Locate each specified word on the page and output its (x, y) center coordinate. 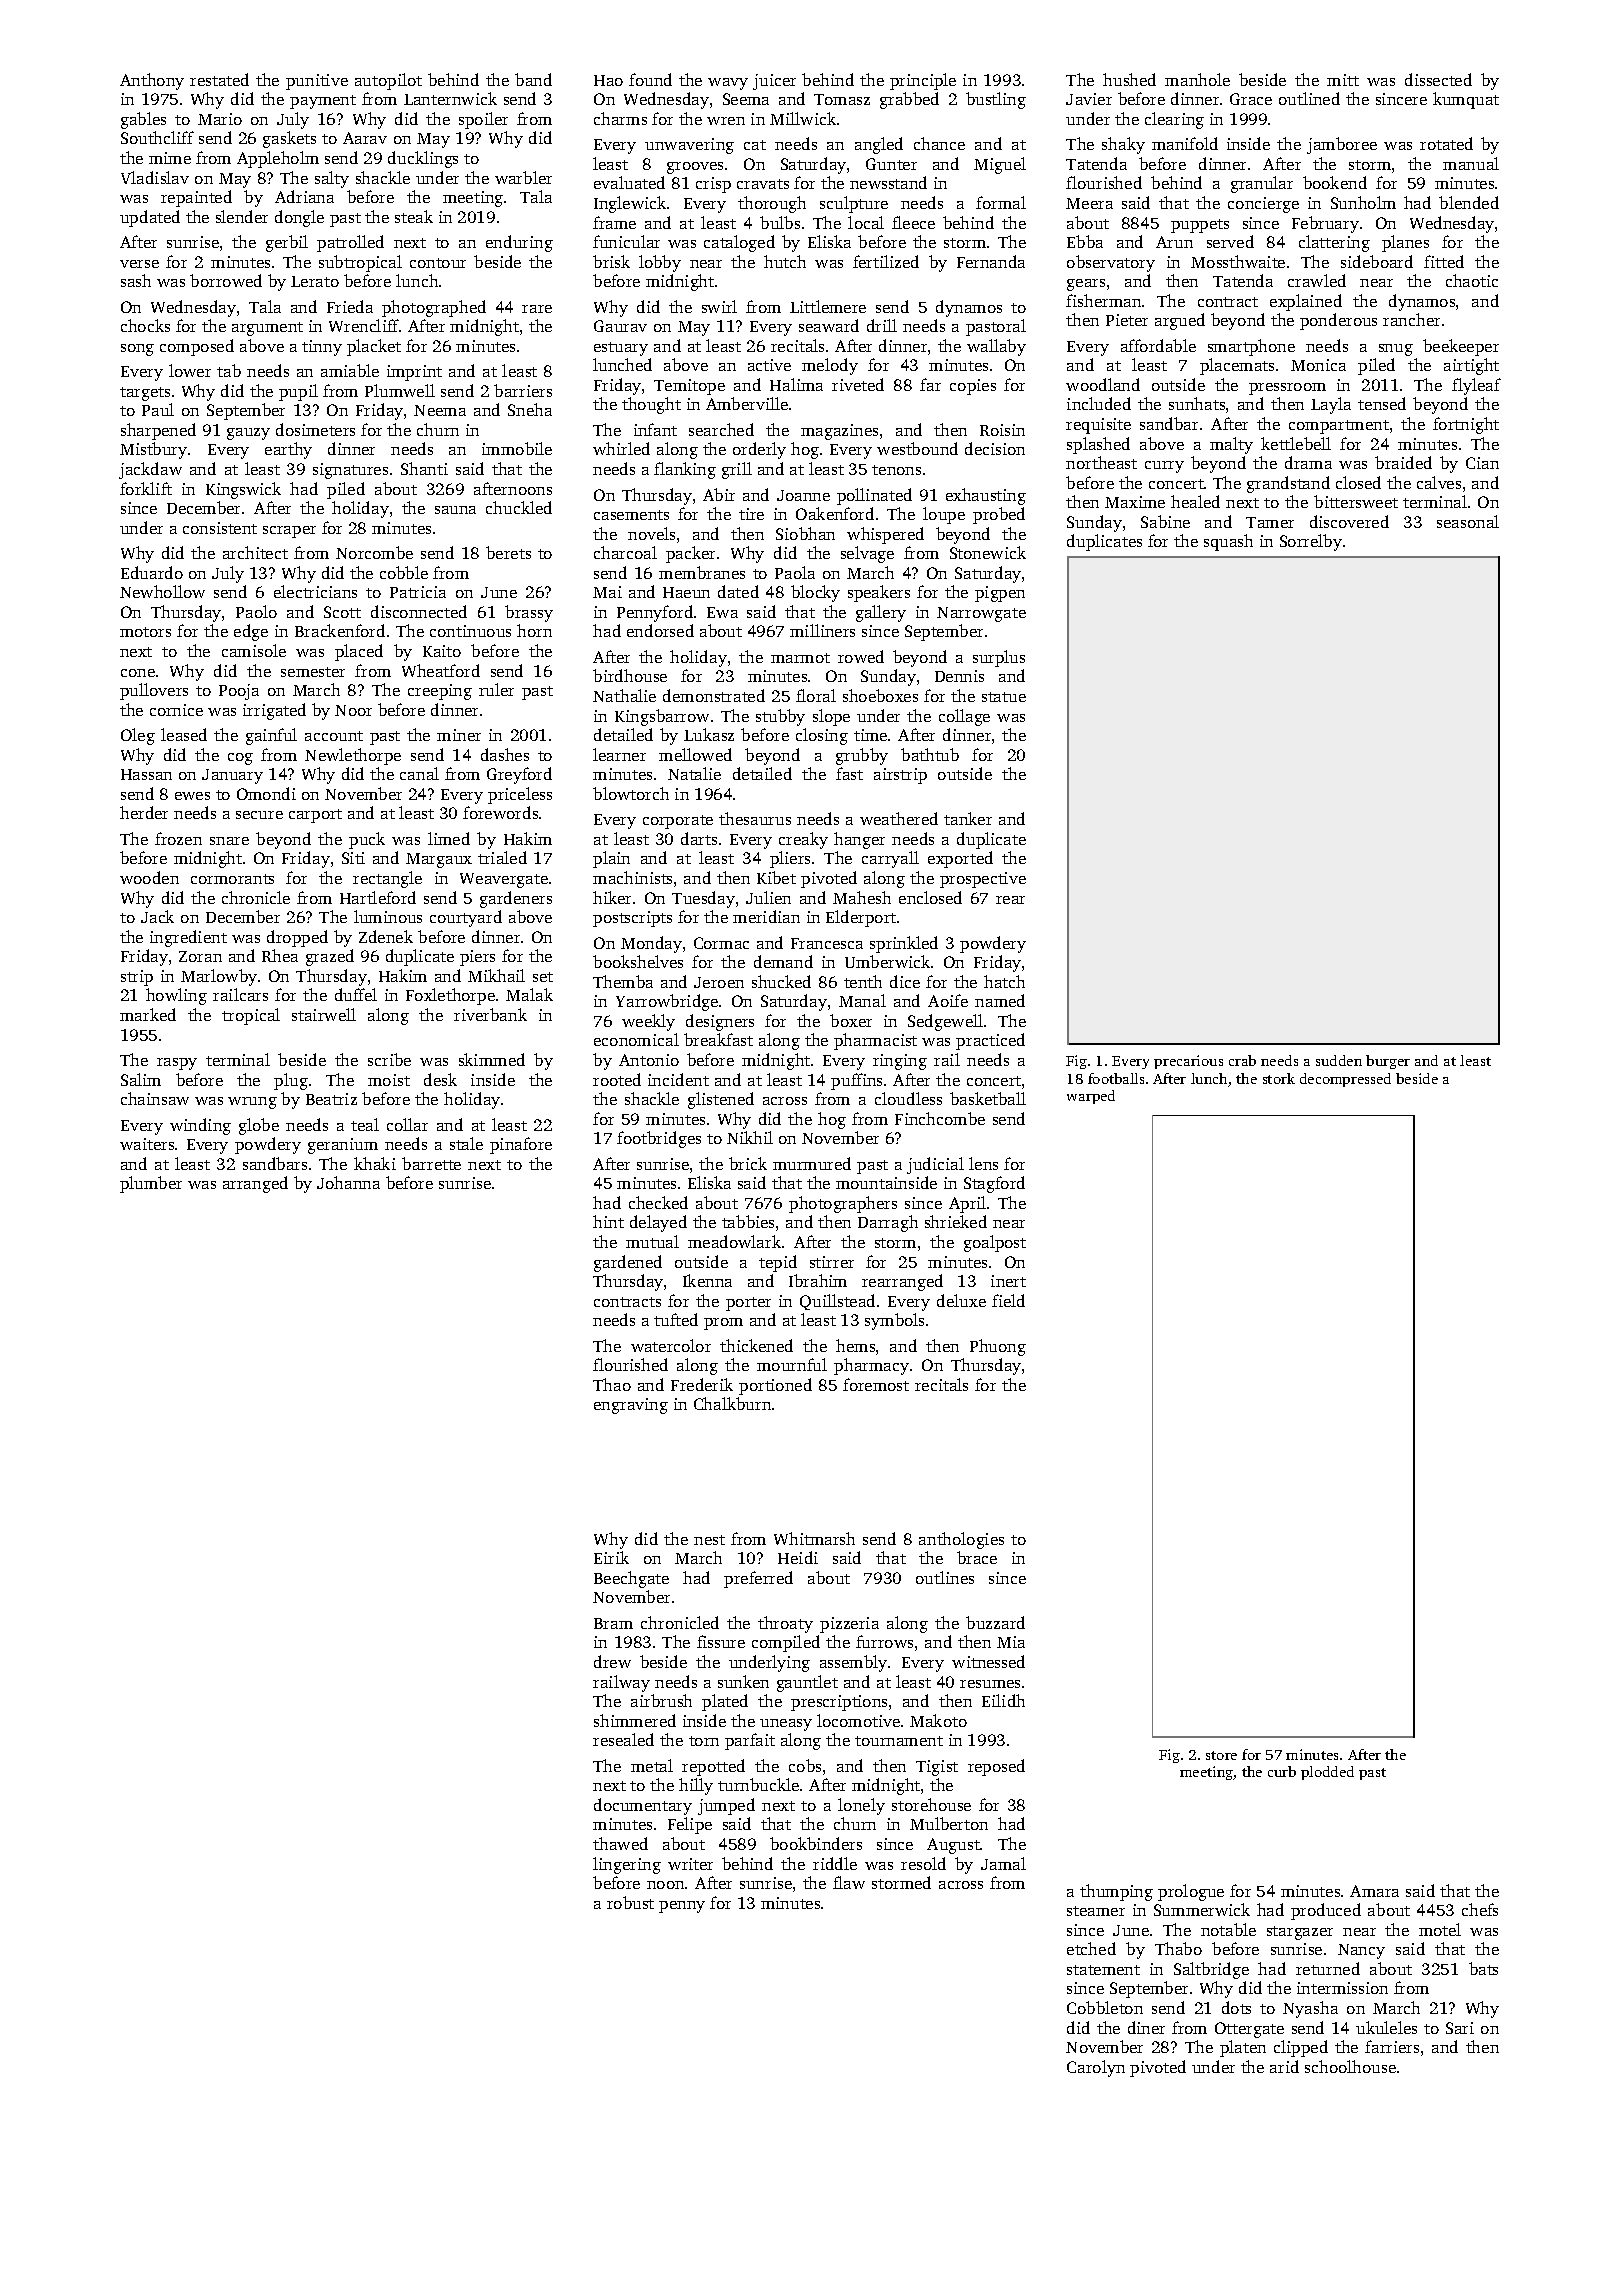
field (1008, 1300)
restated (219, 79)
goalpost (995, 1243)
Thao (612, 1384)
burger (1388, 1062)
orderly (759, 450)
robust (630, 1902)
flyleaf (1476, 386)
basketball (988, 1098)
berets (508, 552)
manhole (1197, 79)
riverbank (490, 1014)
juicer (774, 82)
